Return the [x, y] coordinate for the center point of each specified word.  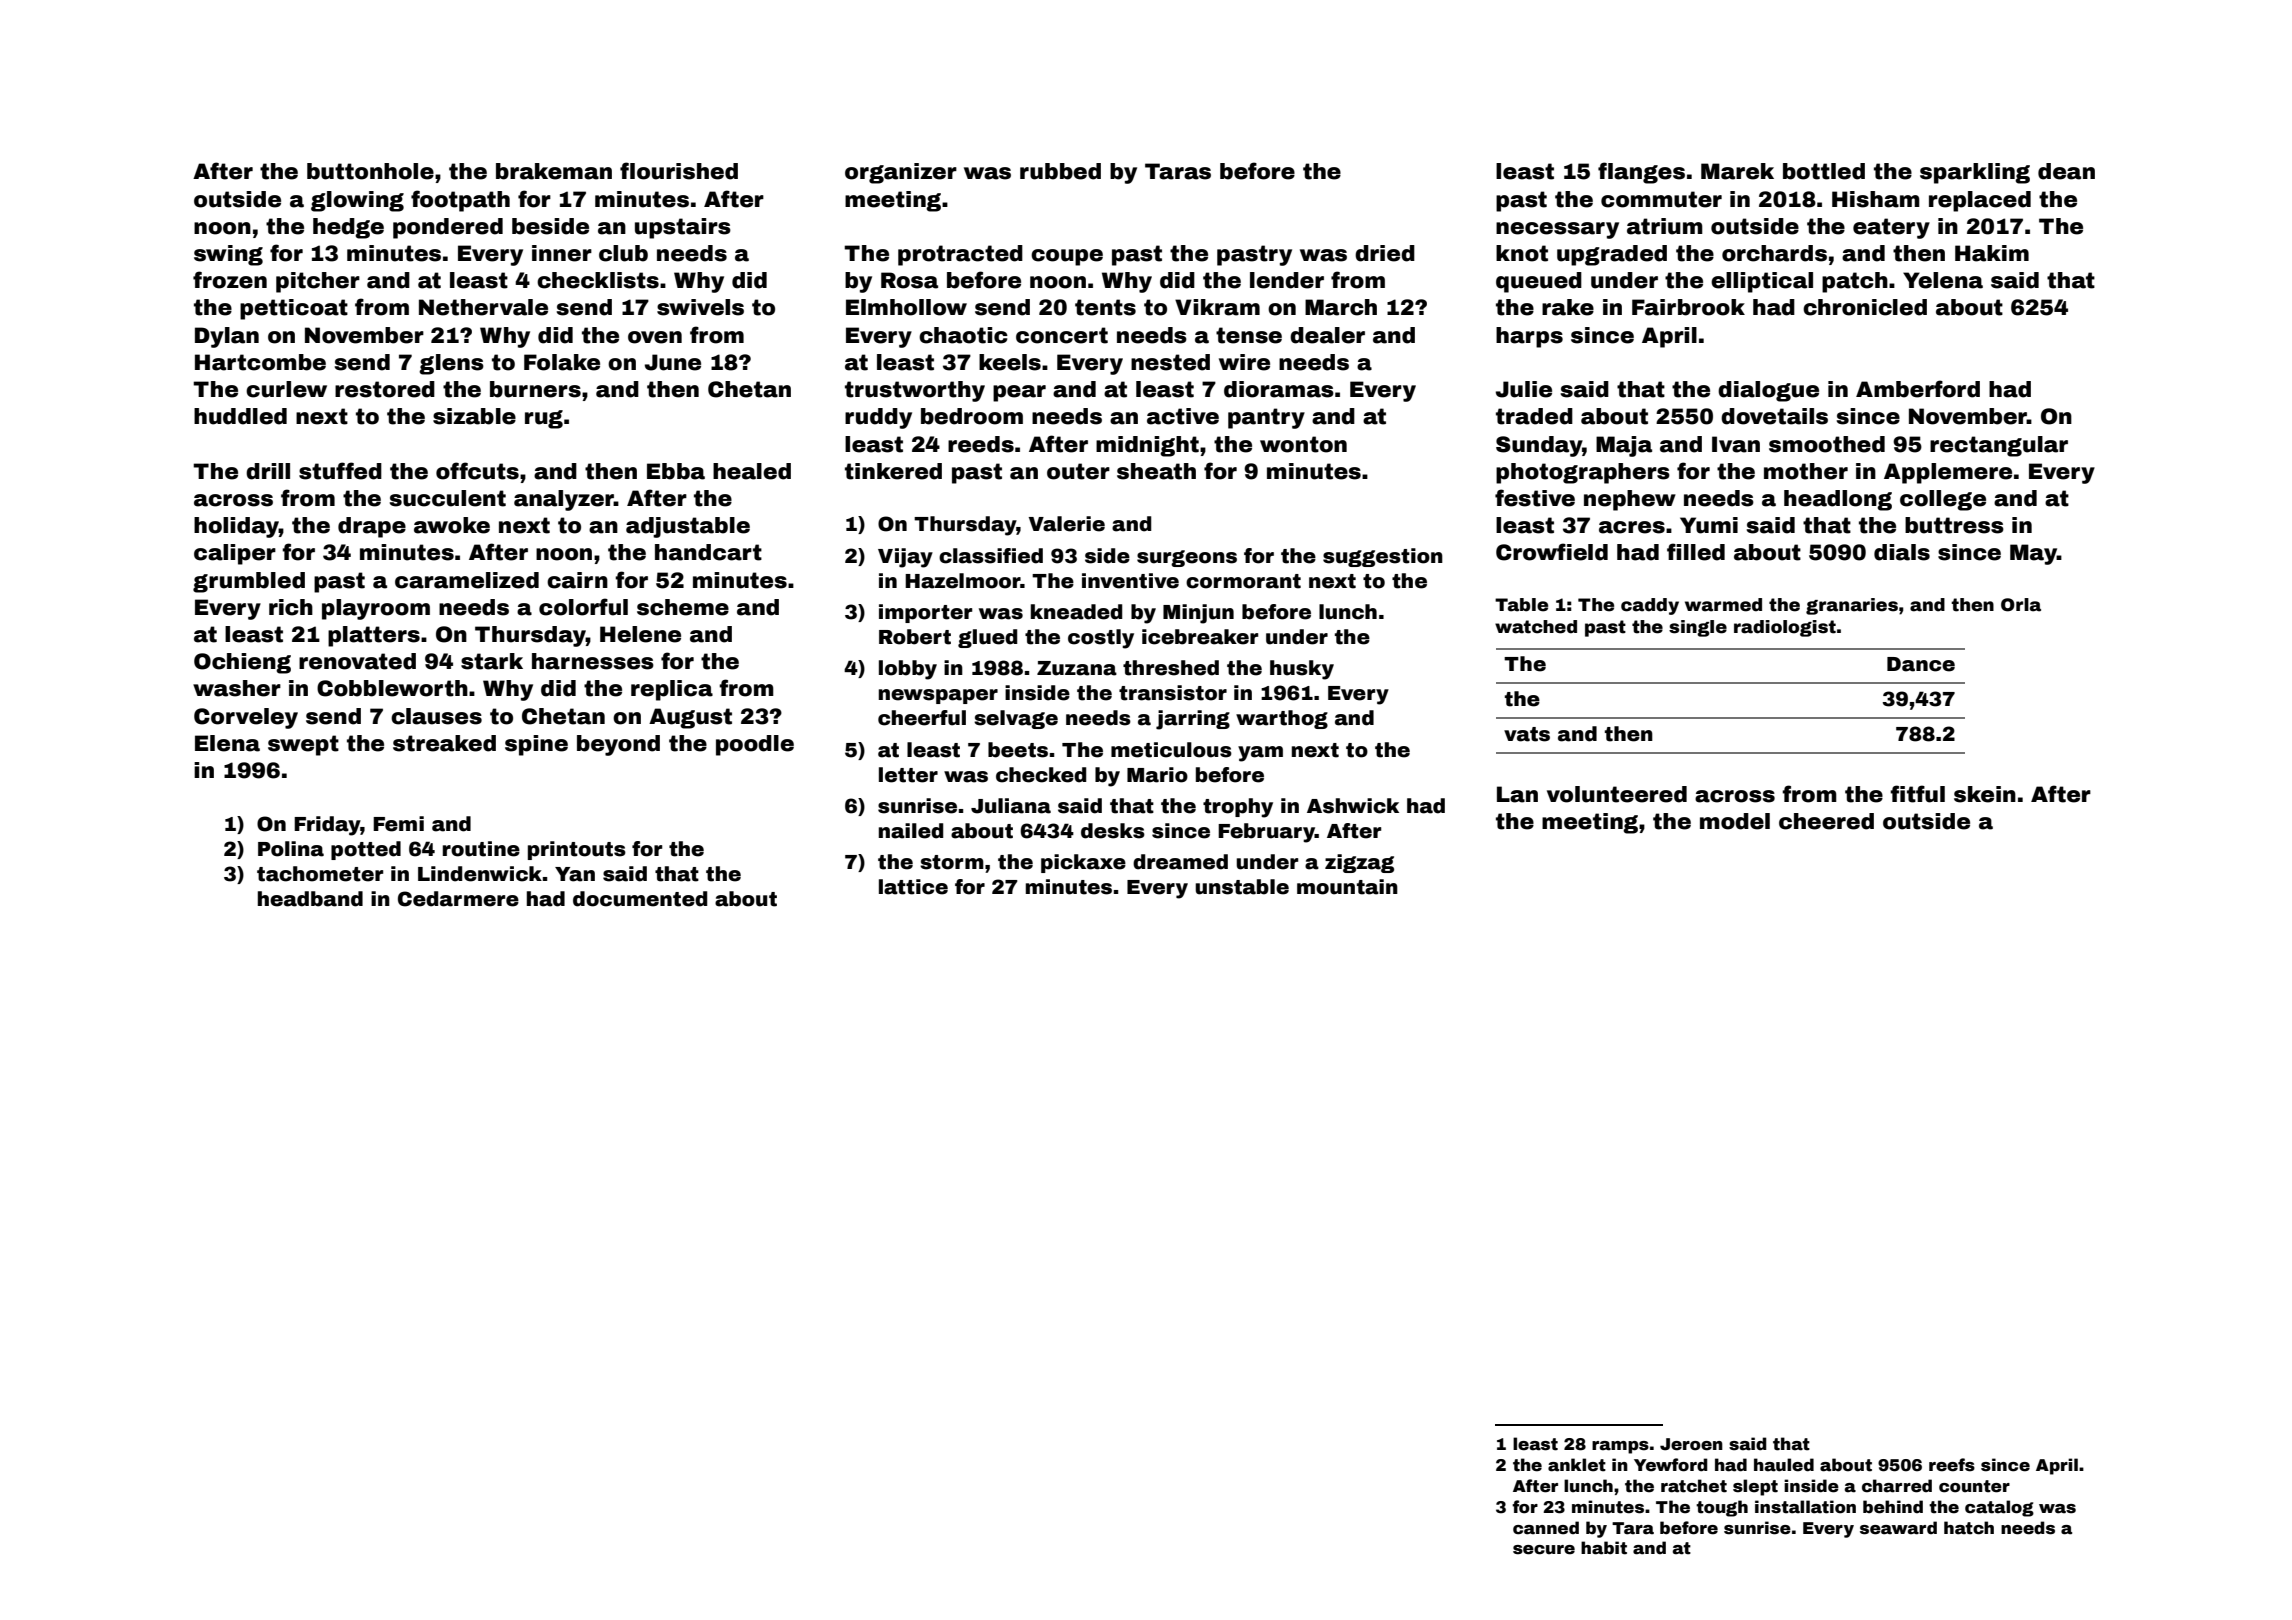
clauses [436, 716]
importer [925, 613]
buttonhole [370, 171]
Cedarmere [458, 899]
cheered [1826, 821]
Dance [1921, 664]
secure [1544, 1550]
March [1341, 307]
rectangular [1999, 446]
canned [1546, 1528]
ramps [1620, 1447]
